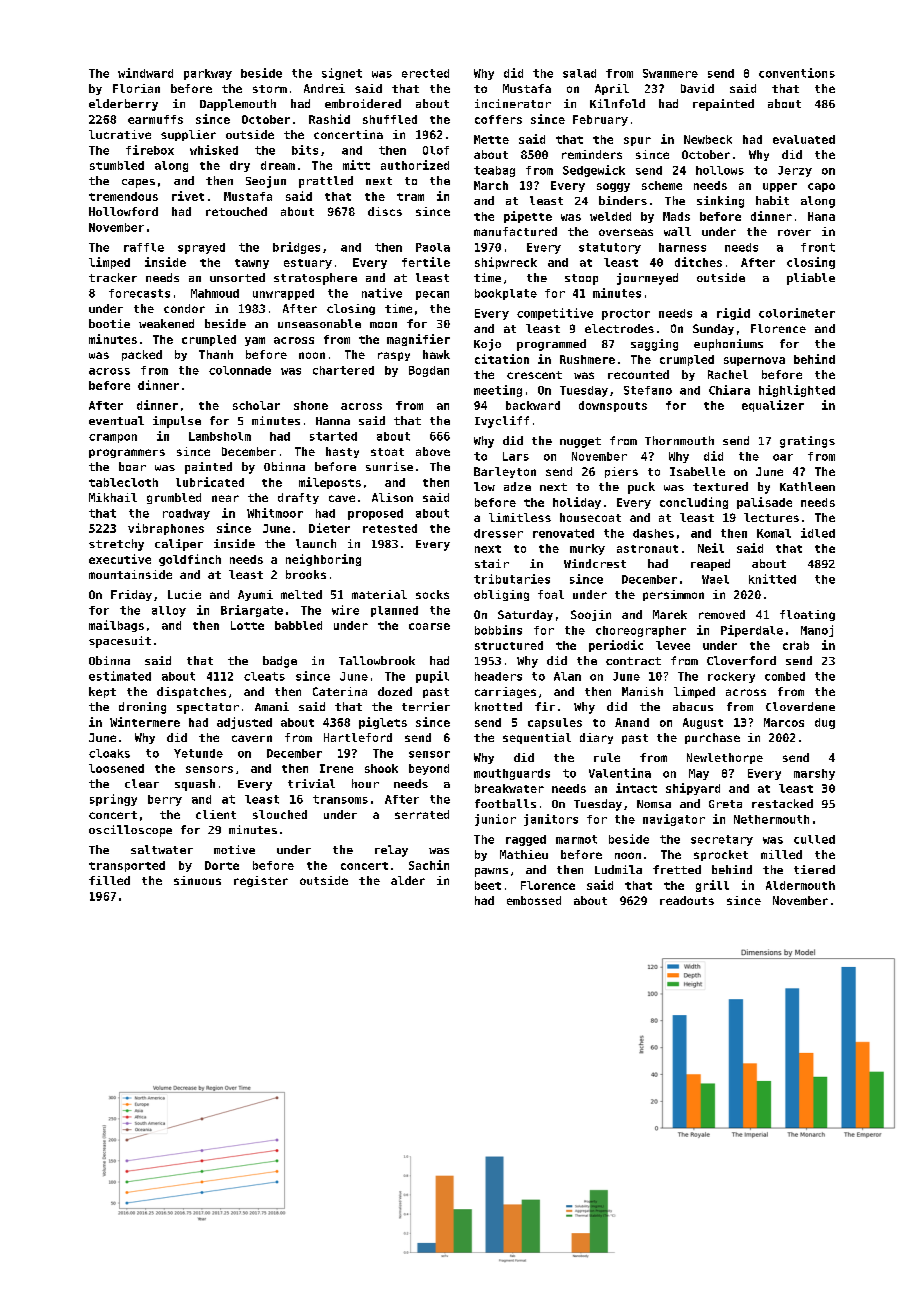 This screenshot has height=1308, width=924. Describe the element at coordinates (113, 277) in the screenshot. I see `tracker` at that location.
